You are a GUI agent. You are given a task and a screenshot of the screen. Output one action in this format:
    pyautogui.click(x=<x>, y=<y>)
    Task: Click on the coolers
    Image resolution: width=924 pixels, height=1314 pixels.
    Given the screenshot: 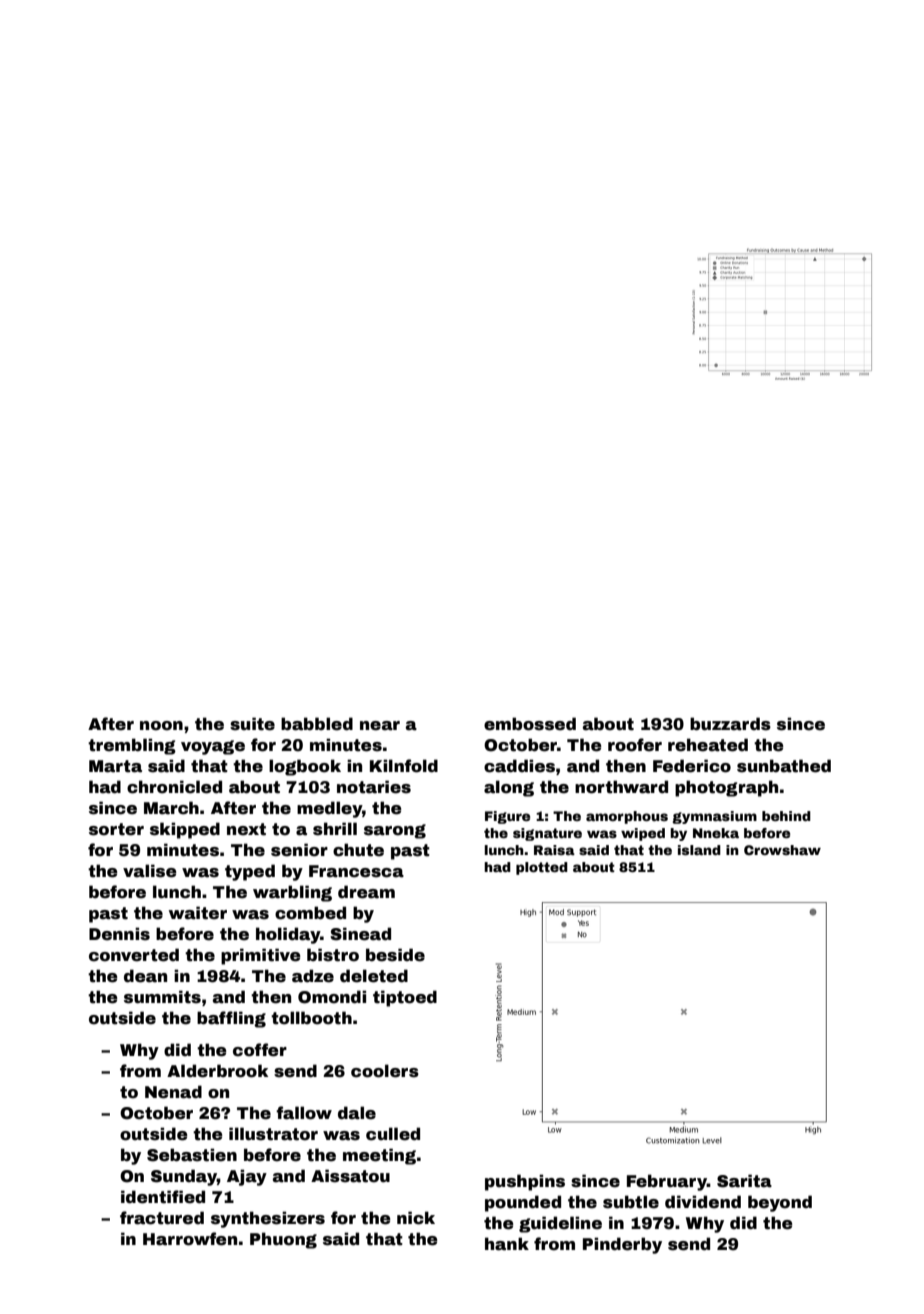 What is the action you would take?
    pyautogui.click(x=385, y=1071)
